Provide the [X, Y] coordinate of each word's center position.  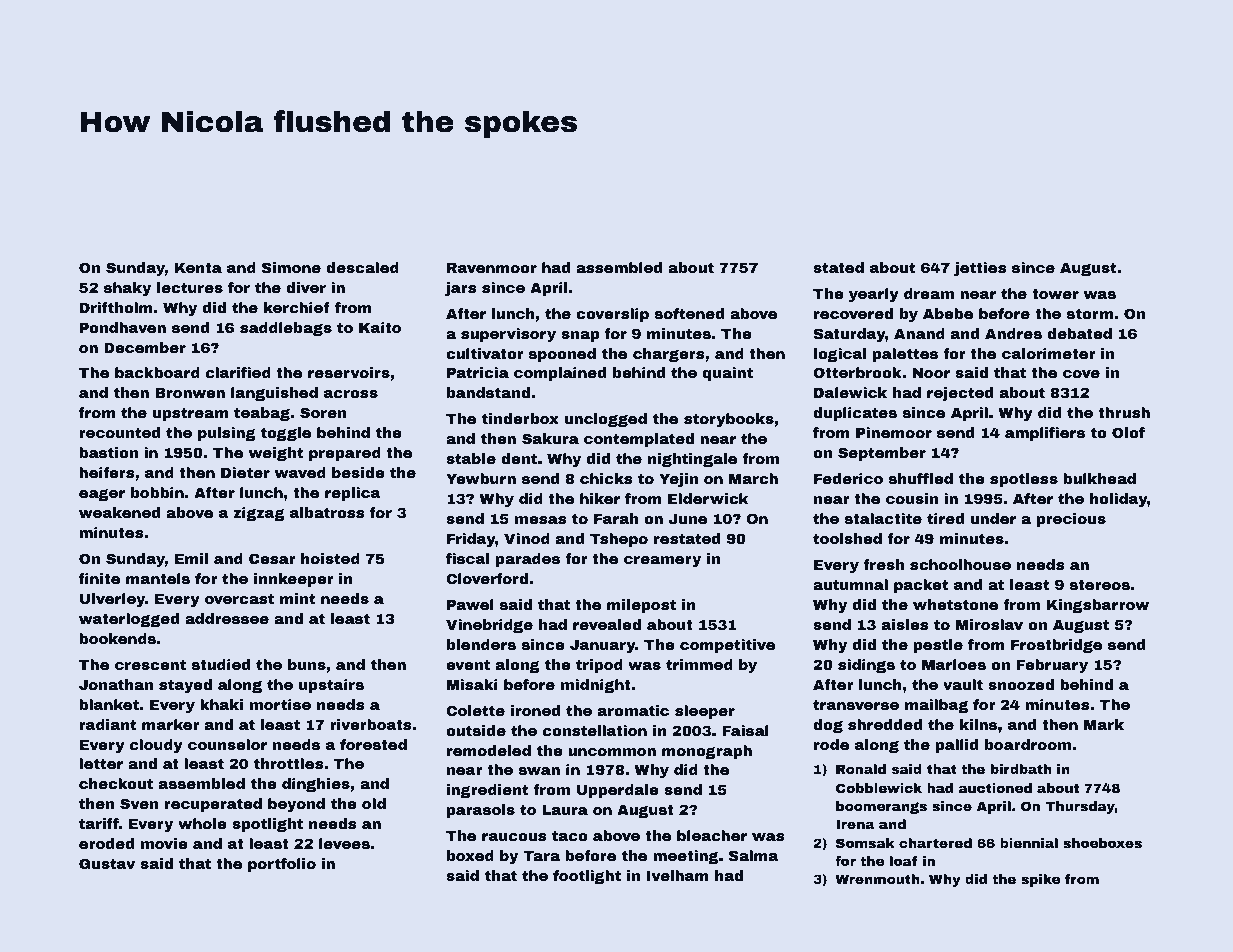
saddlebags [286, 329]
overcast [239, 599]
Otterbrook [857, 372]
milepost [641, 606]
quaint [728, 374]
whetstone [955, 604]
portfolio [282, 865]
